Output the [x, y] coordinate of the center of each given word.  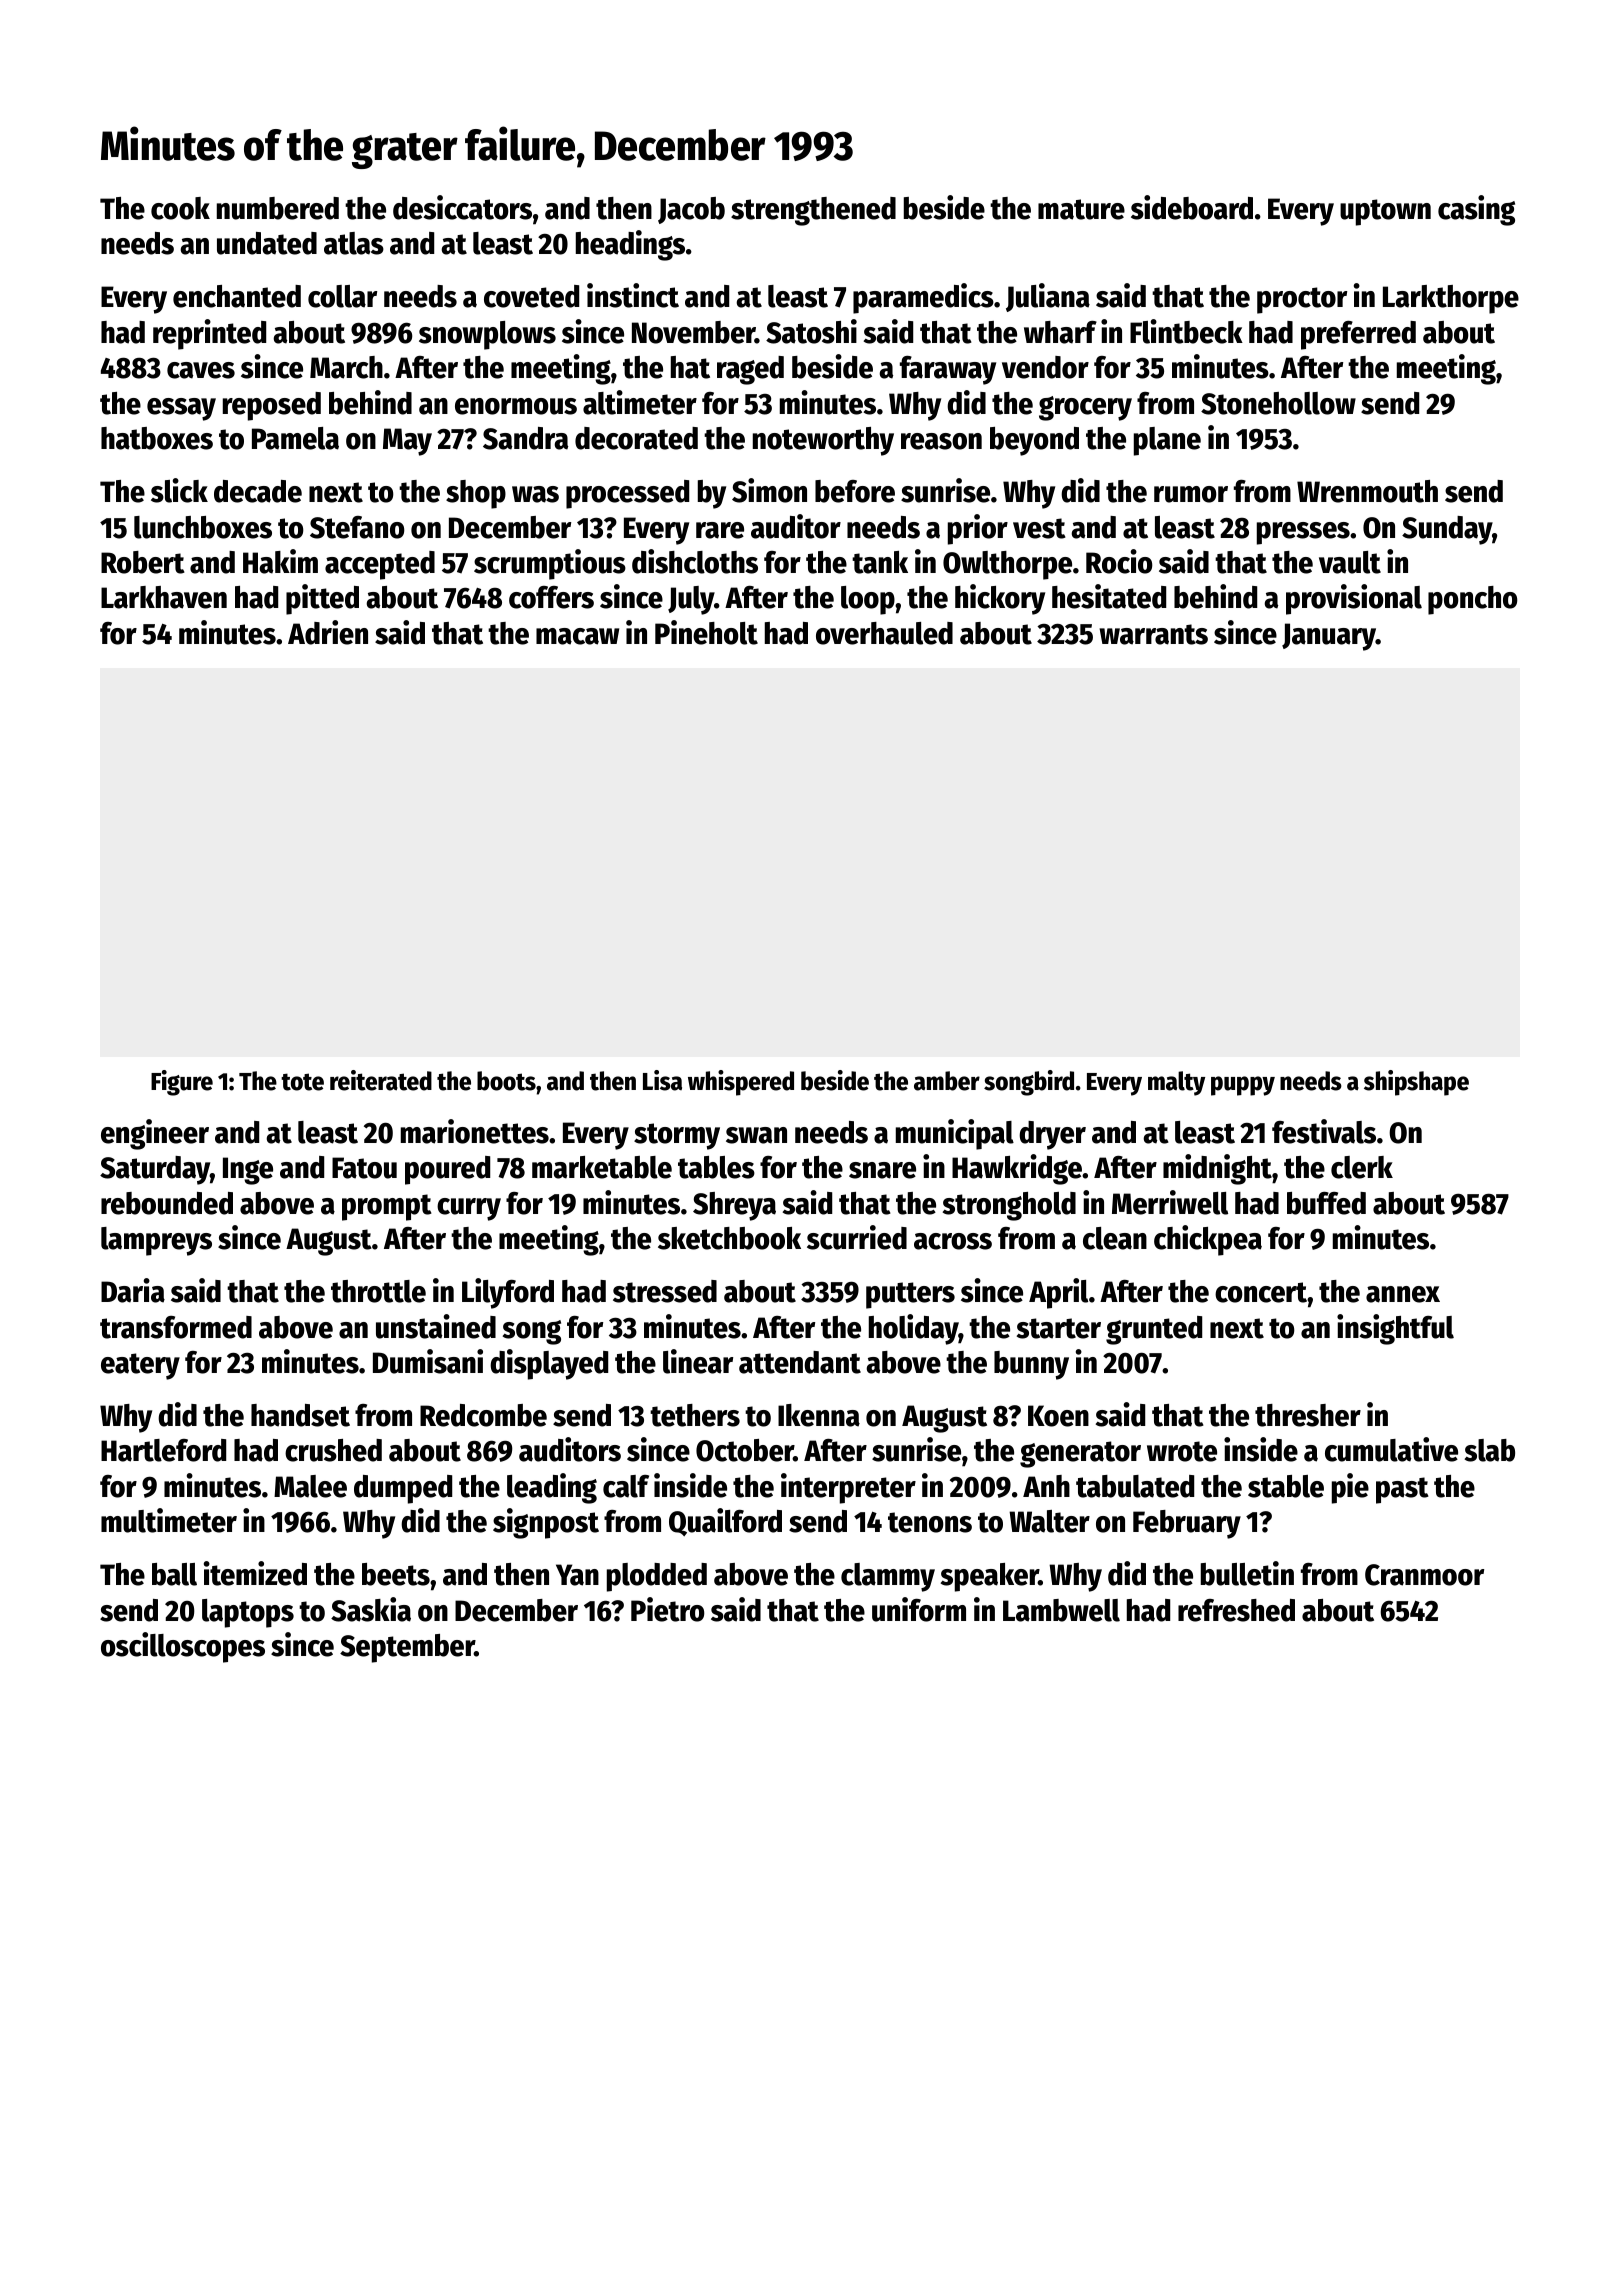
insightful [1395, 1329]
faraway [948, 370]
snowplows [487, 335]
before [855, 491]
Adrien [328, 632]
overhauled [884, 633]
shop [476, 494]
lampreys [156, 1241]
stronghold [1009, 1206]
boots [506, 1081]
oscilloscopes [183, 1647]
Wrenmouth [1367, 491]
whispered [741, 1083]
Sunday [1447, 530]
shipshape [1416, 1083]
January [1329, 637]
